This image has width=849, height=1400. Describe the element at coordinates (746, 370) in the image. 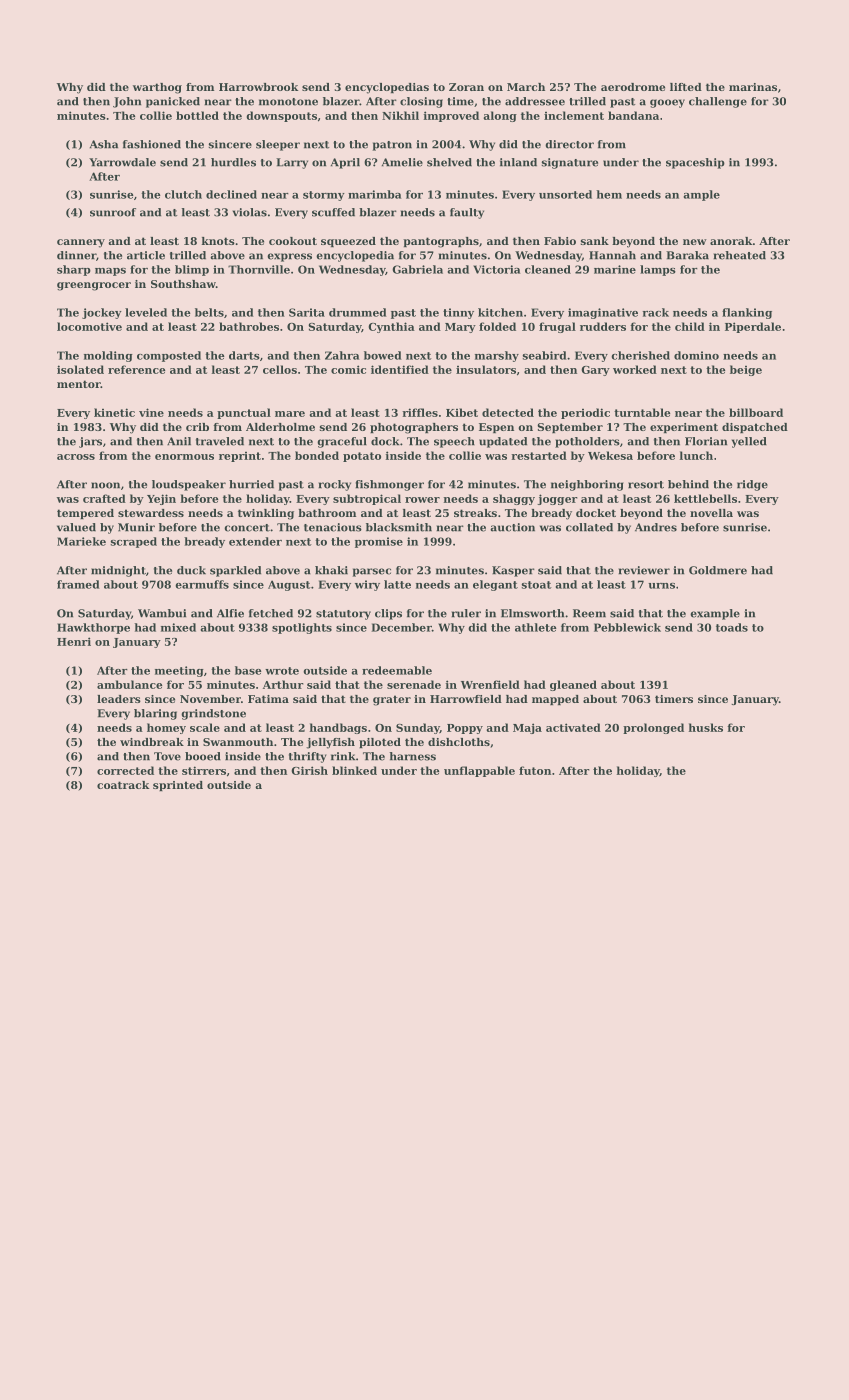

I see `beige` at that location.
